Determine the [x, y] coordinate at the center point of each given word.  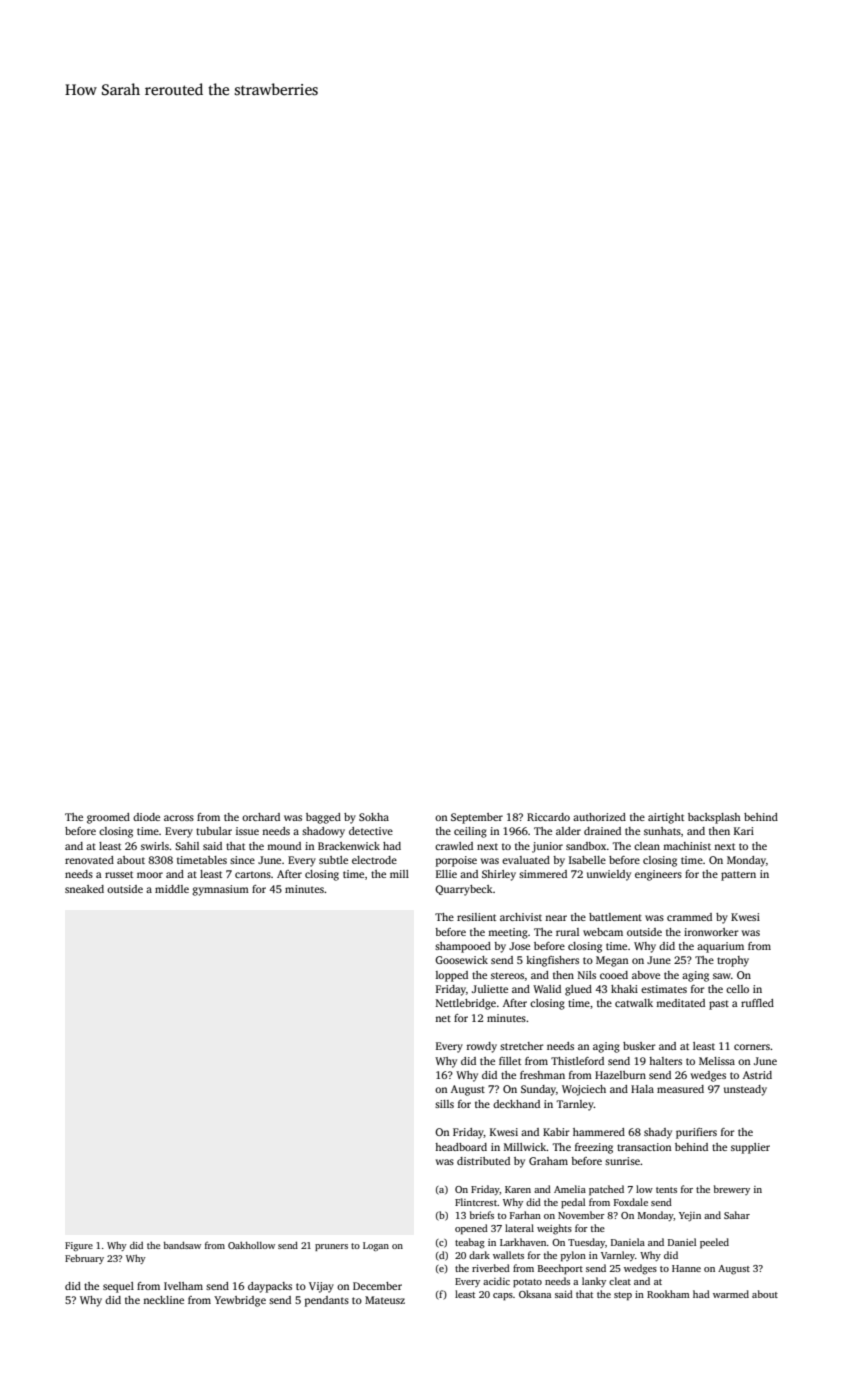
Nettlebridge [466, 1004]
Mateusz [385, 1300]
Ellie [446, 874]
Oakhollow [251, 1245]
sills [444, 1104]
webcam [603, 932]
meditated [680, 1003]
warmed [731, 1294]
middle [172, 889]
